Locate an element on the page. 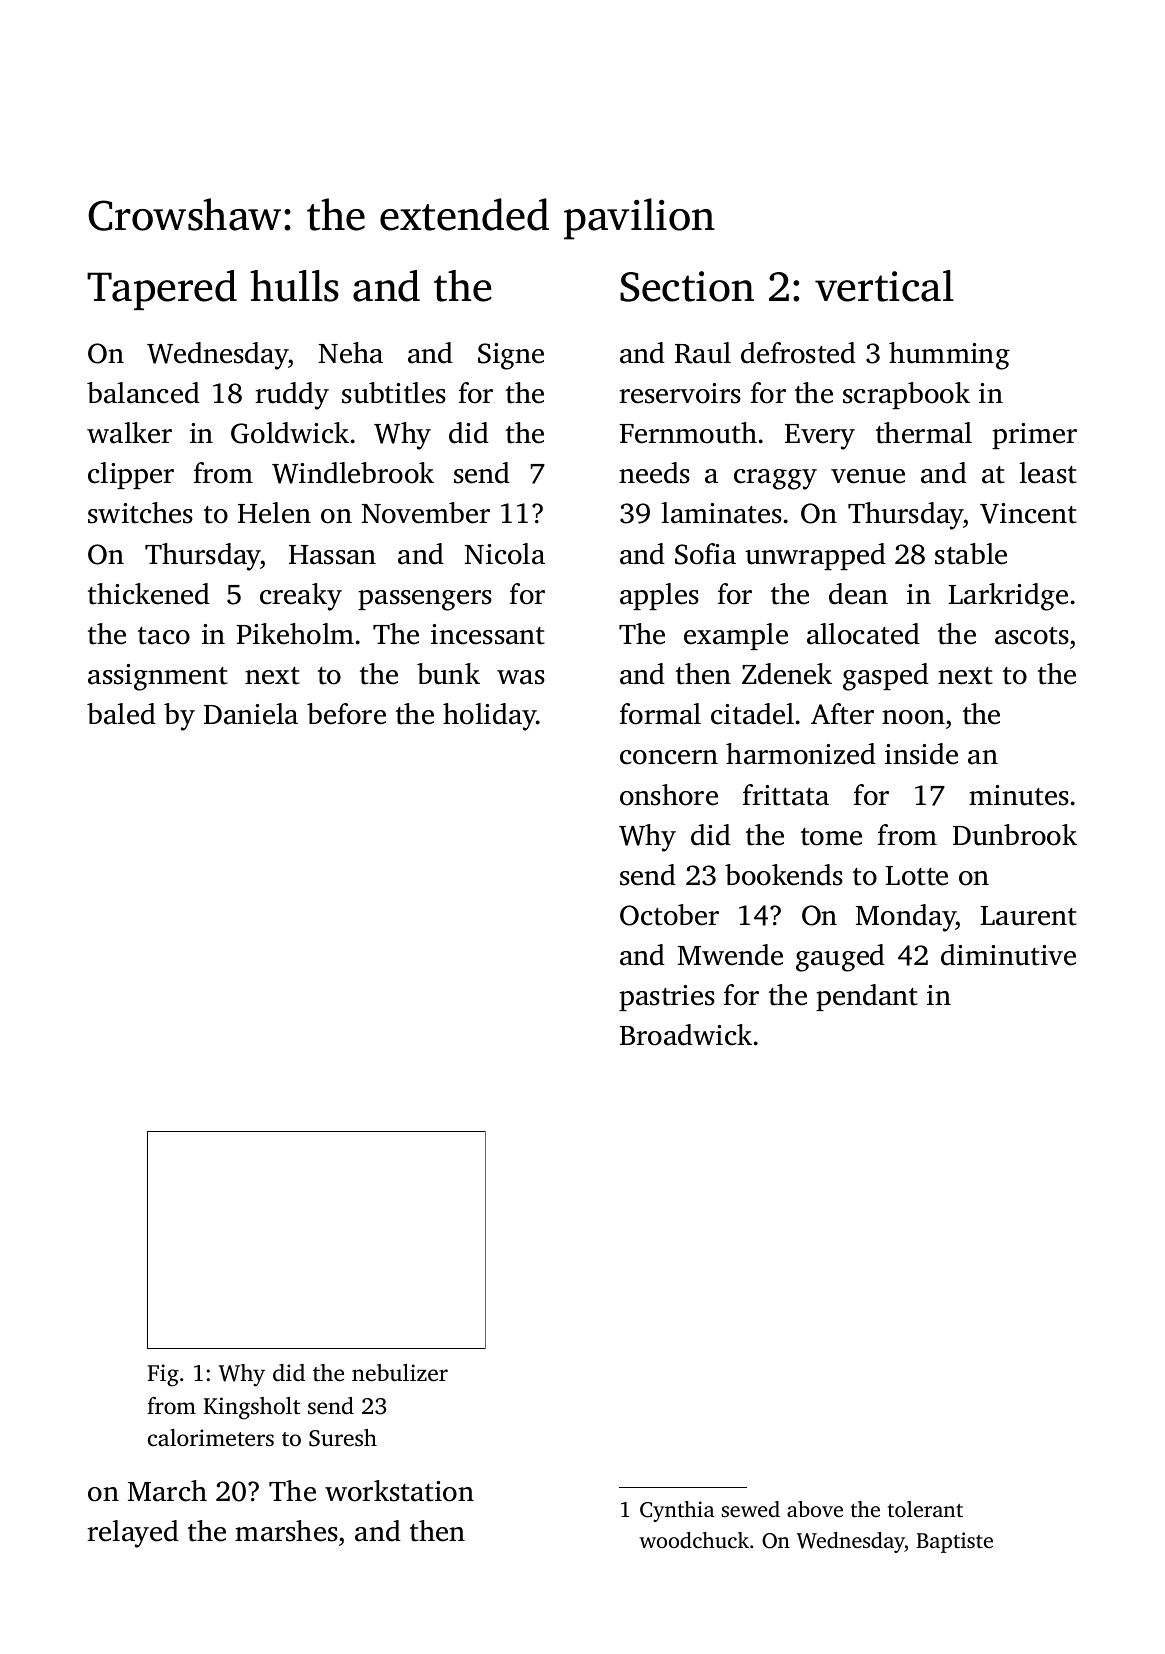 The height and width of the page is (1654, 1165). Daniela is located at coordinates (251, 714).
